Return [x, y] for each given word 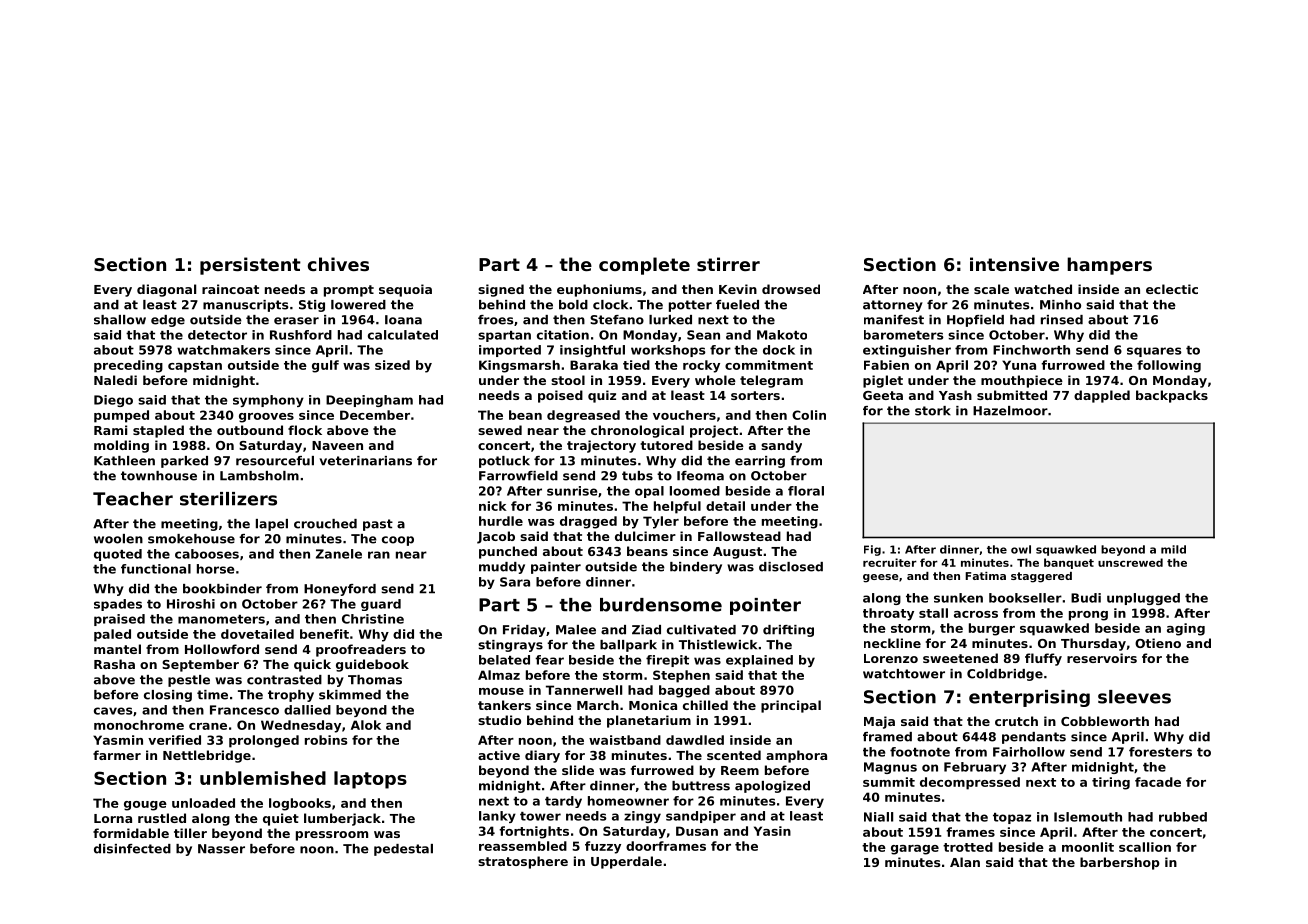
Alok [366, 725]
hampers [1109, 266]
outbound [250, 430]
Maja [879, 722]
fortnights [534, 832]
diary [542, 756]
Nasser [221, 849]
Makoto [782, 335]
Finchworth [1031, 350]
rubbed [1183, 817]
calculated [403, 335]
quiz [602, 396]
